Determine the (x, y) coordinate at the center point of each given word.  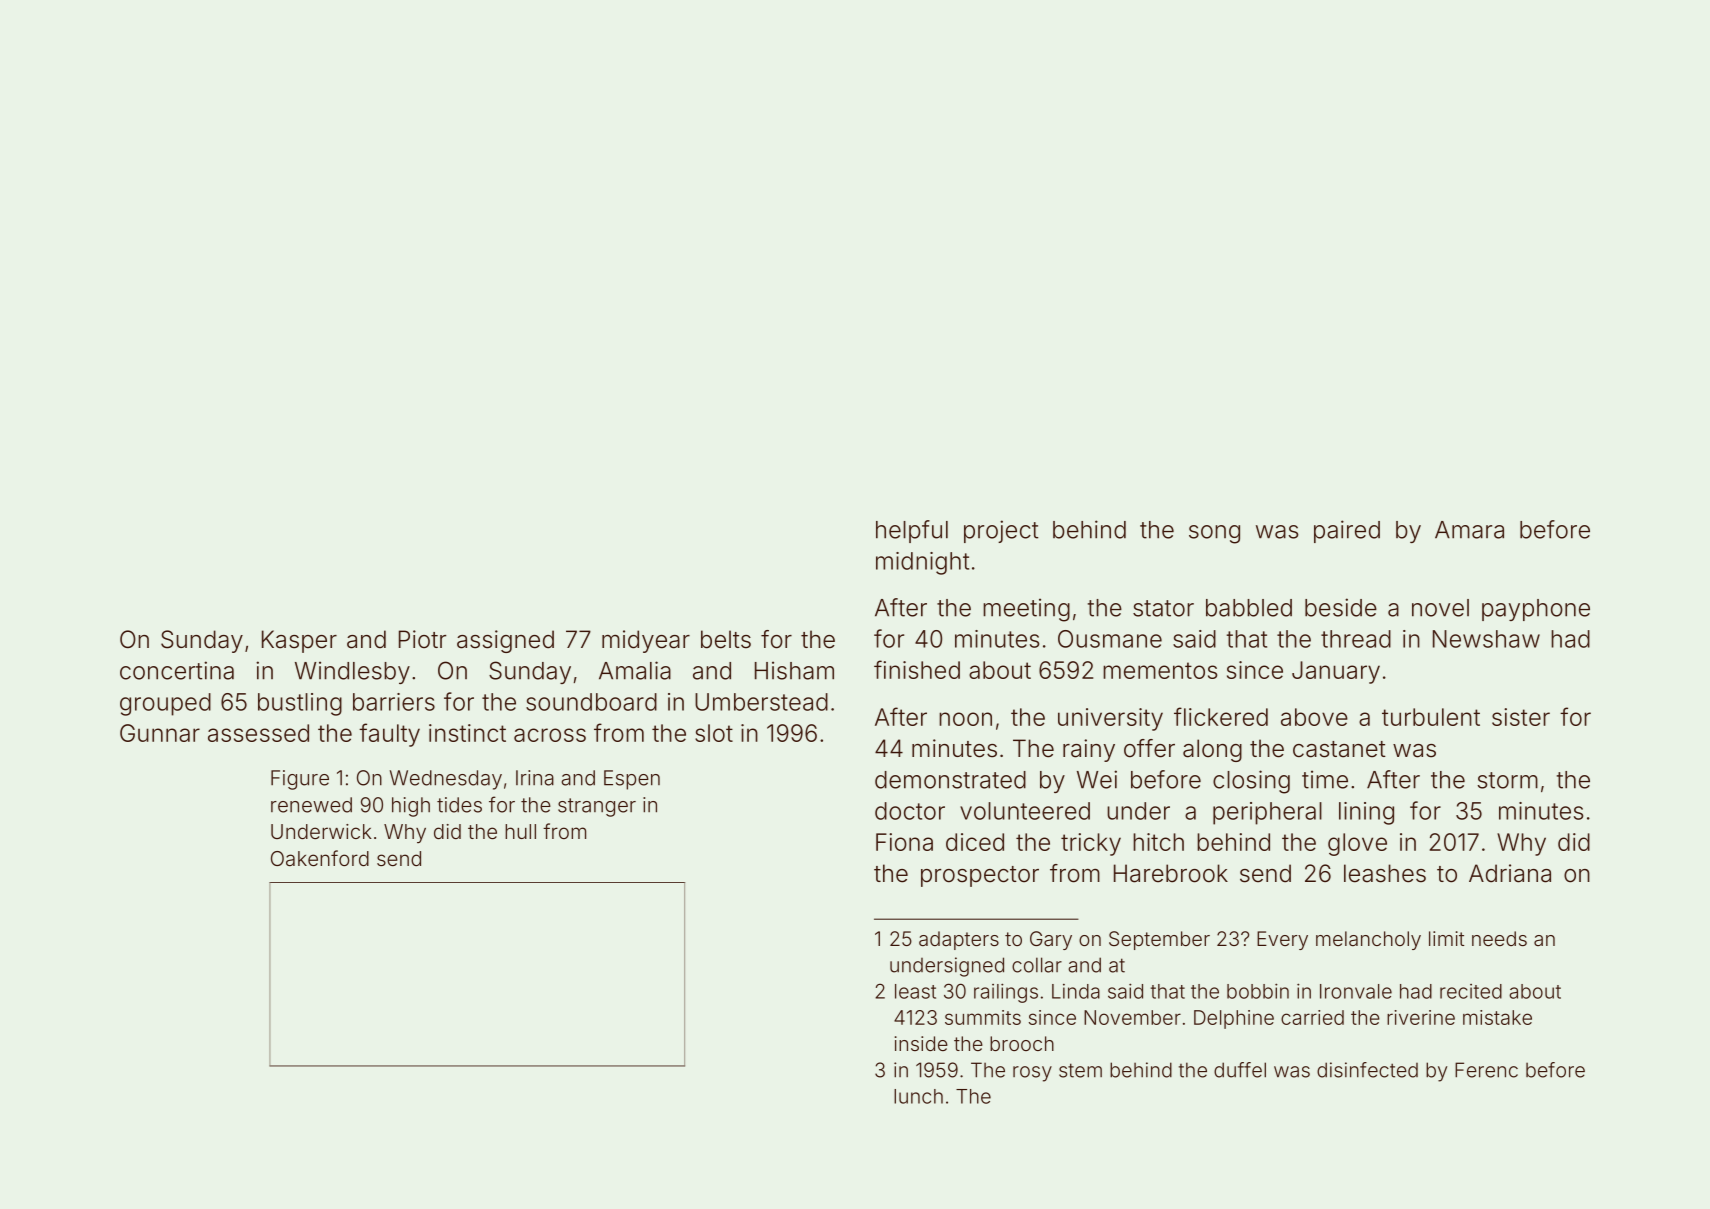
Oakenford (320, 858)
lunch (918, 1096)
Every (1282, 940)
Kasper (299, 641)
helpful (912, 531)
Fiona (904, 842)
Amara (1469, 530)
